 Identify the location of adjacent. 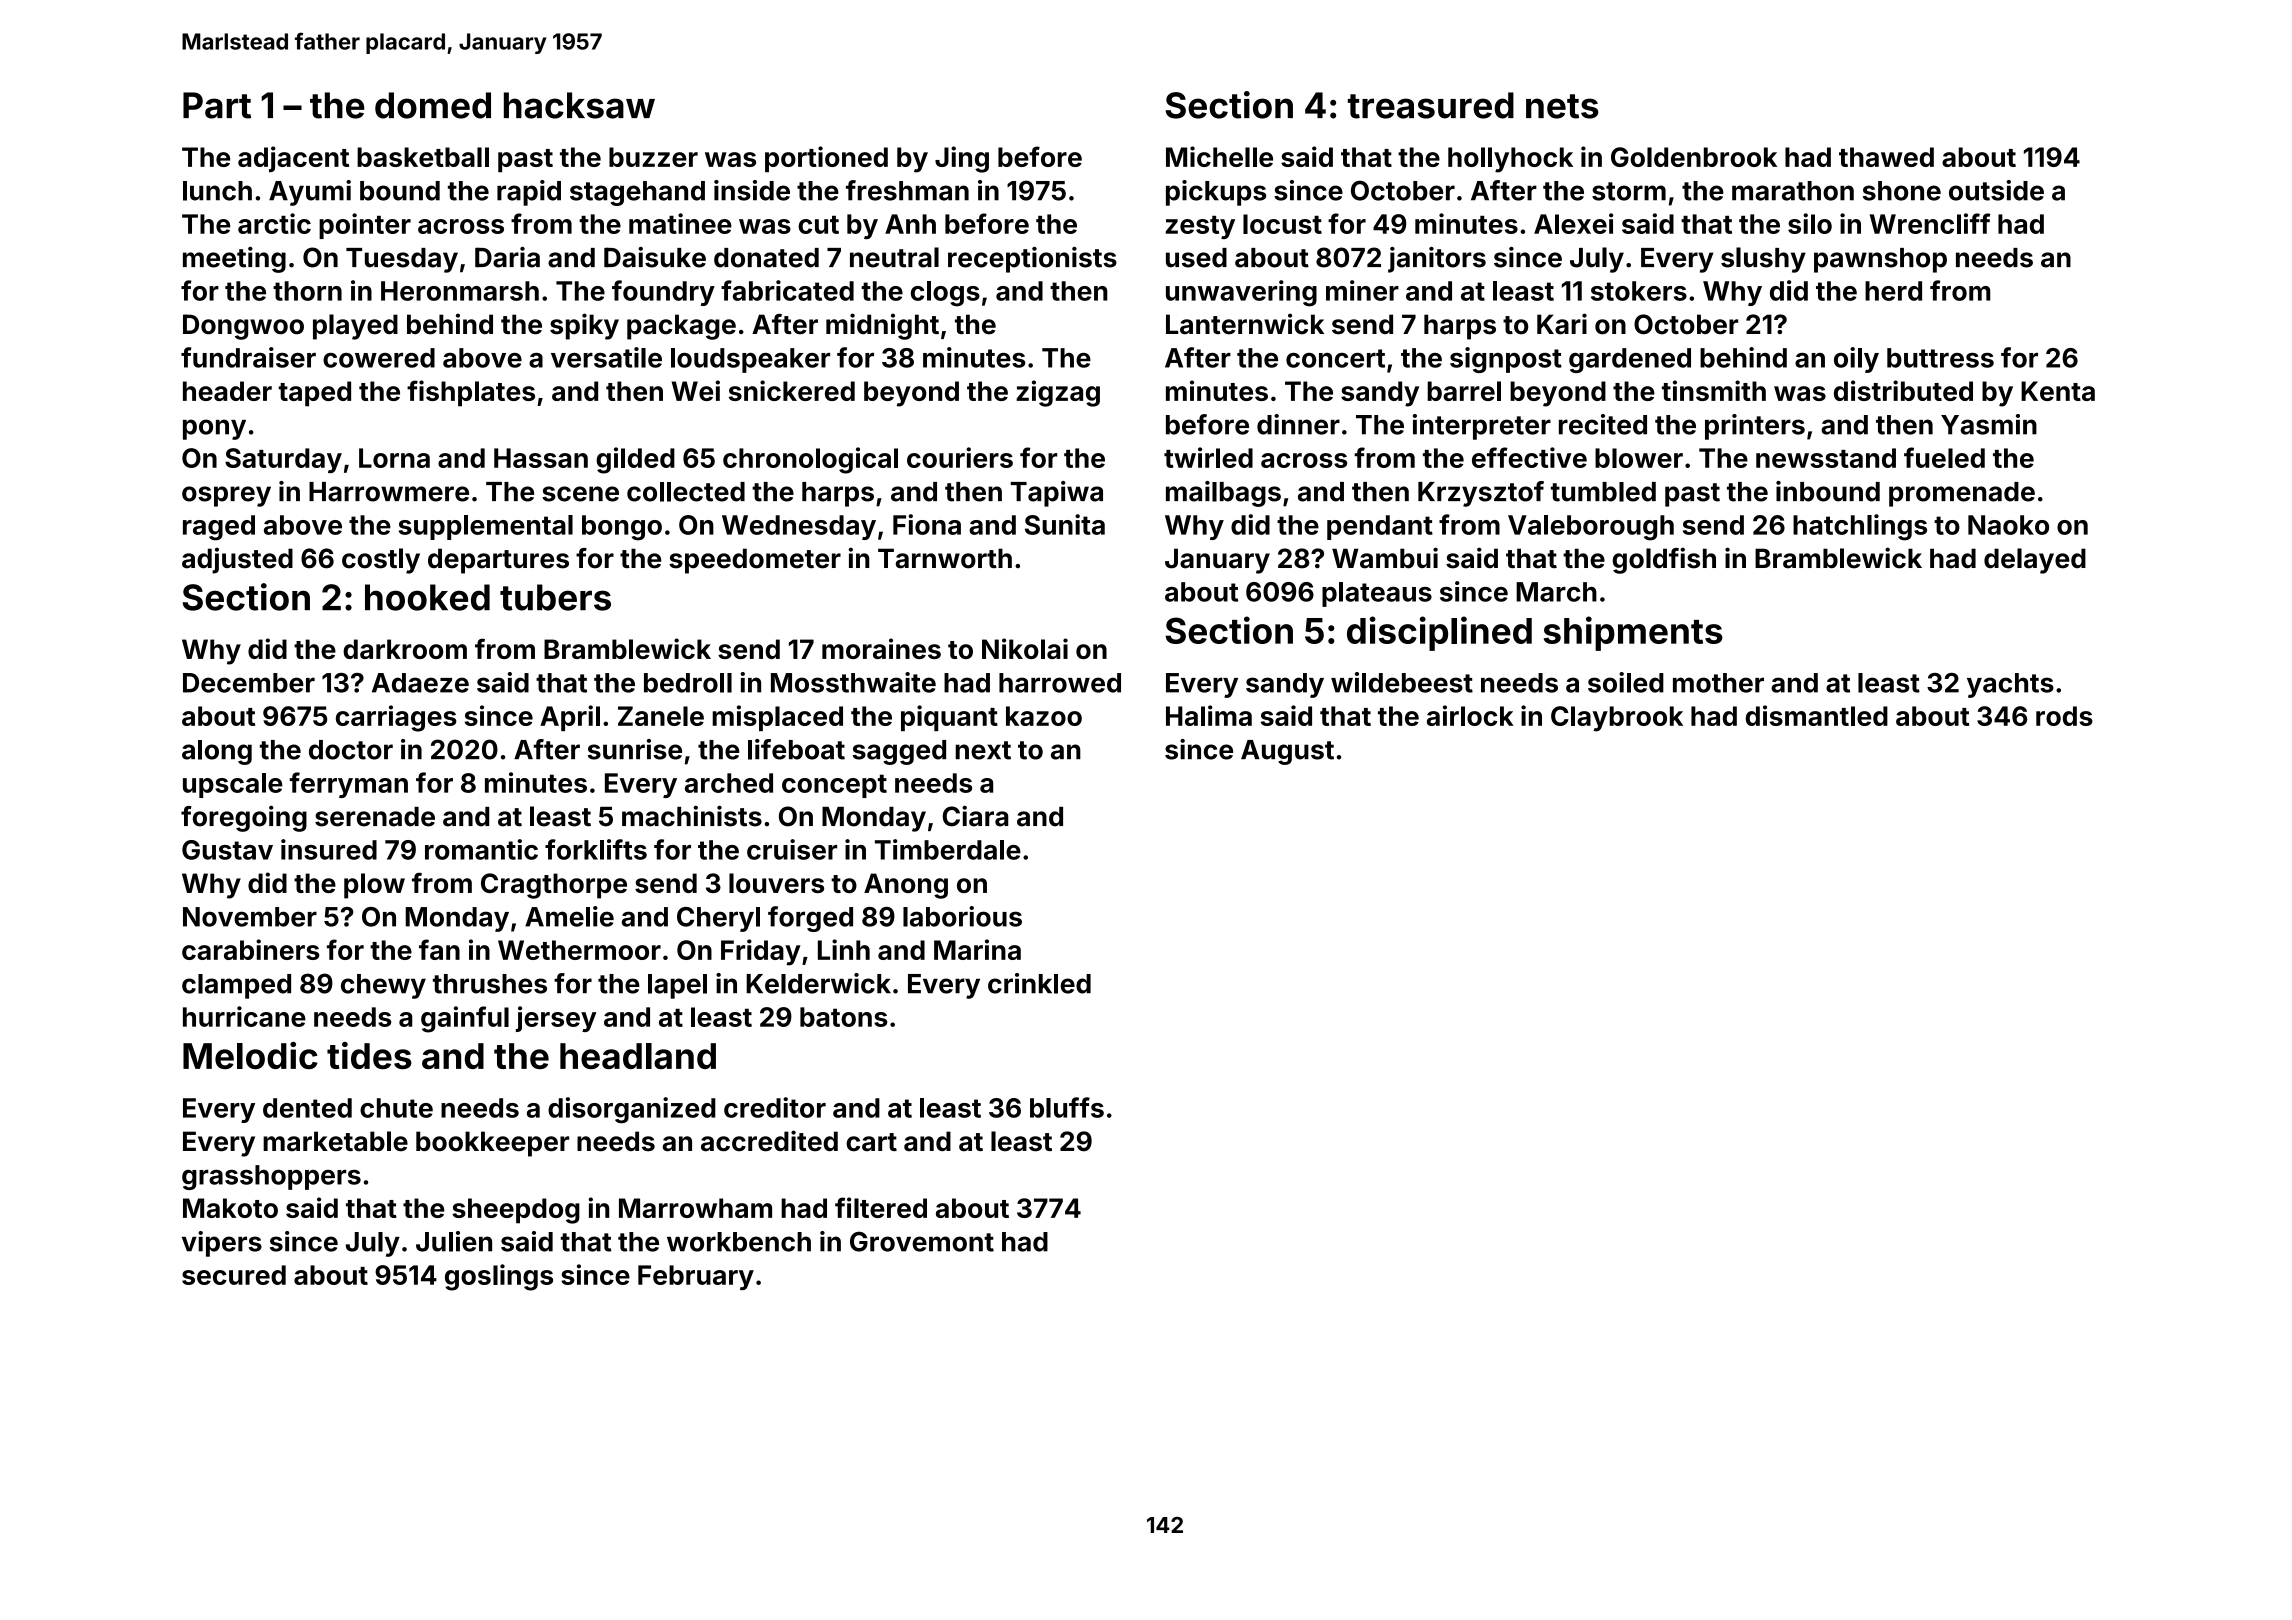
(293, 159).
